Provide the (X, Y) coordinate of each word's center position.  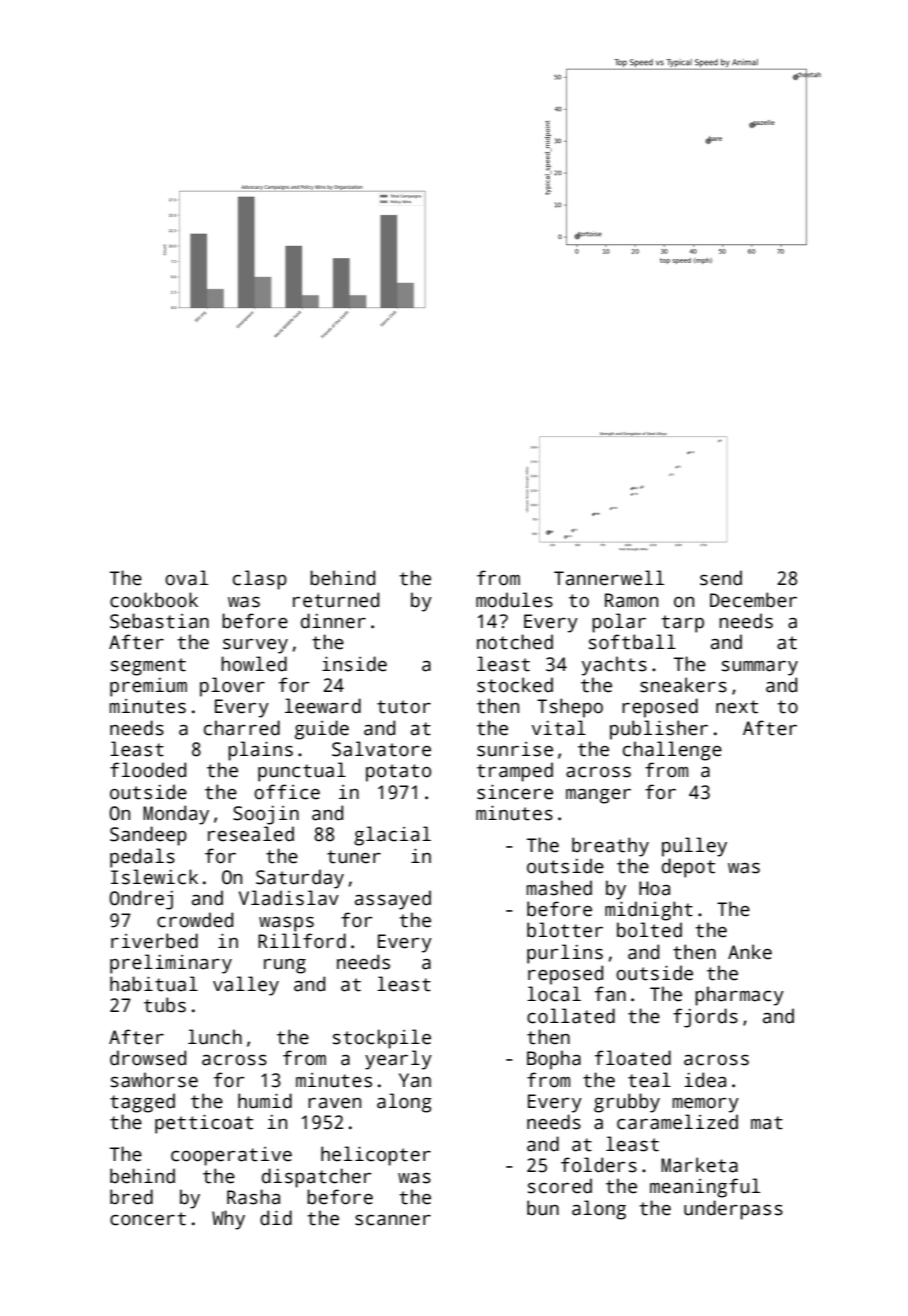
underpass (733, 1210)
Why (228, 1220)
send (721, 578)
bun (543, 1208)
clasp (260, 580)
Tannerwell (609, 578)
